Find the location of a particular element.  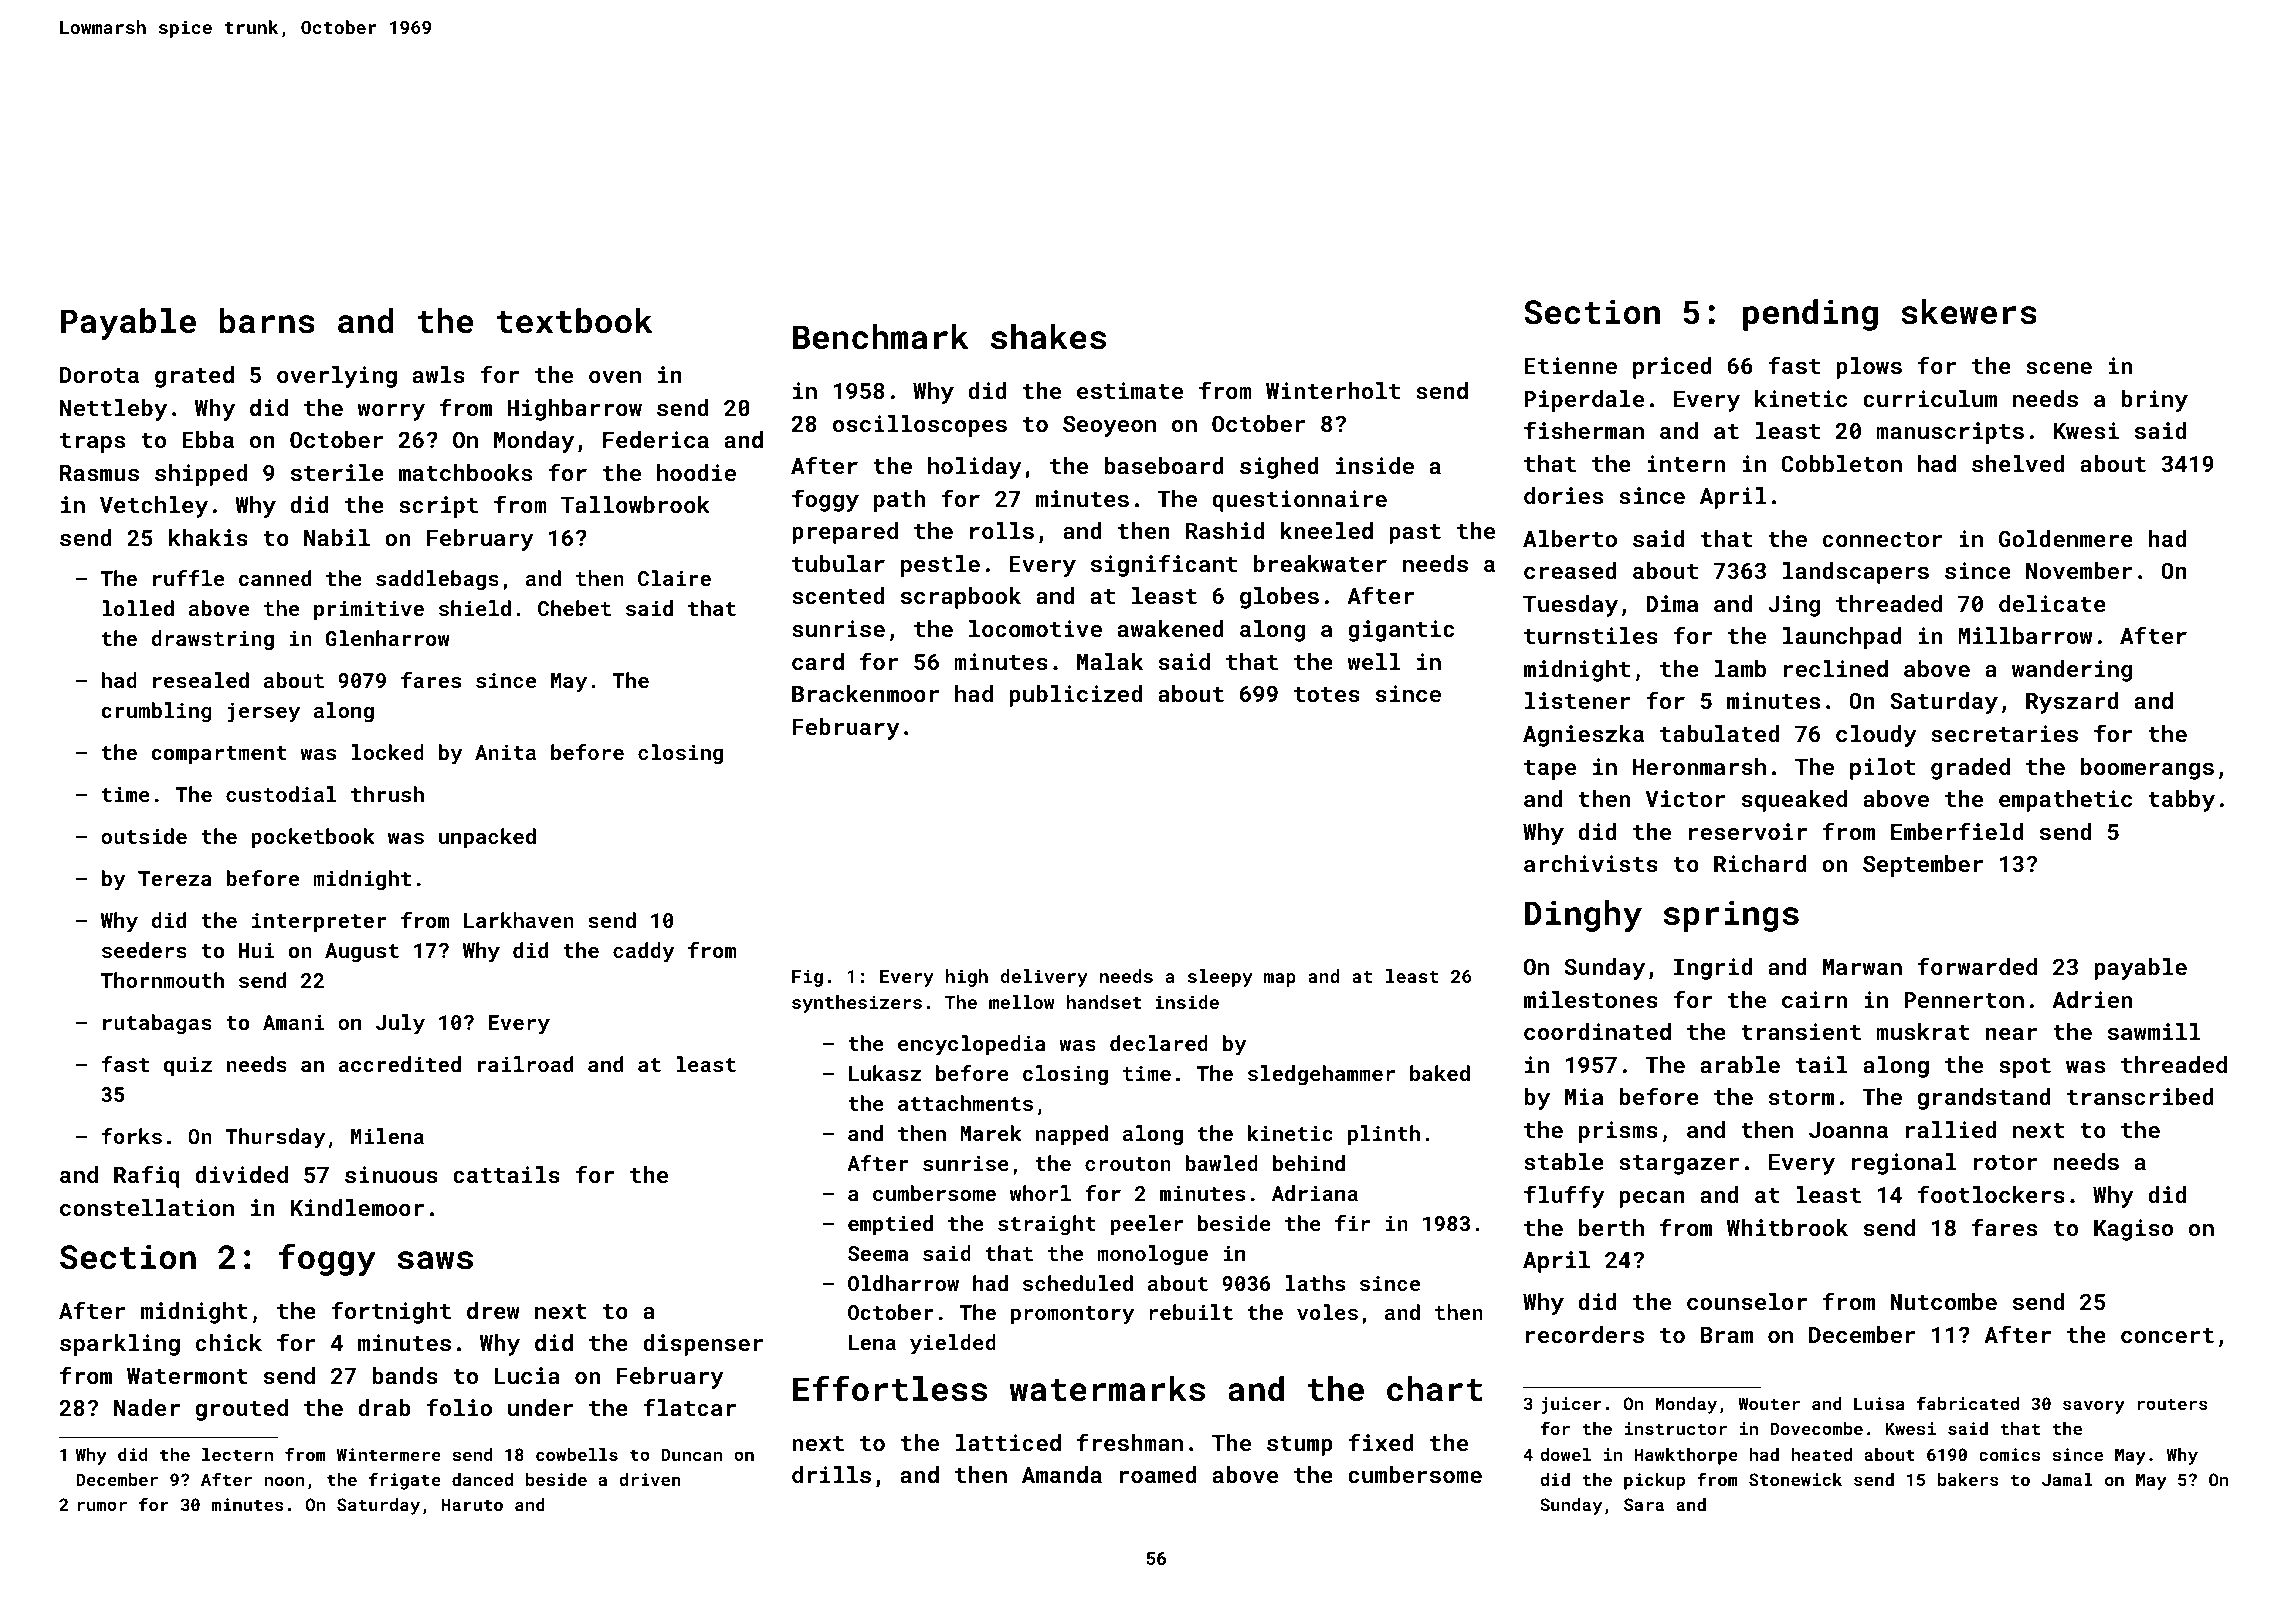

unpacked is located at coordinates (487, 838).
